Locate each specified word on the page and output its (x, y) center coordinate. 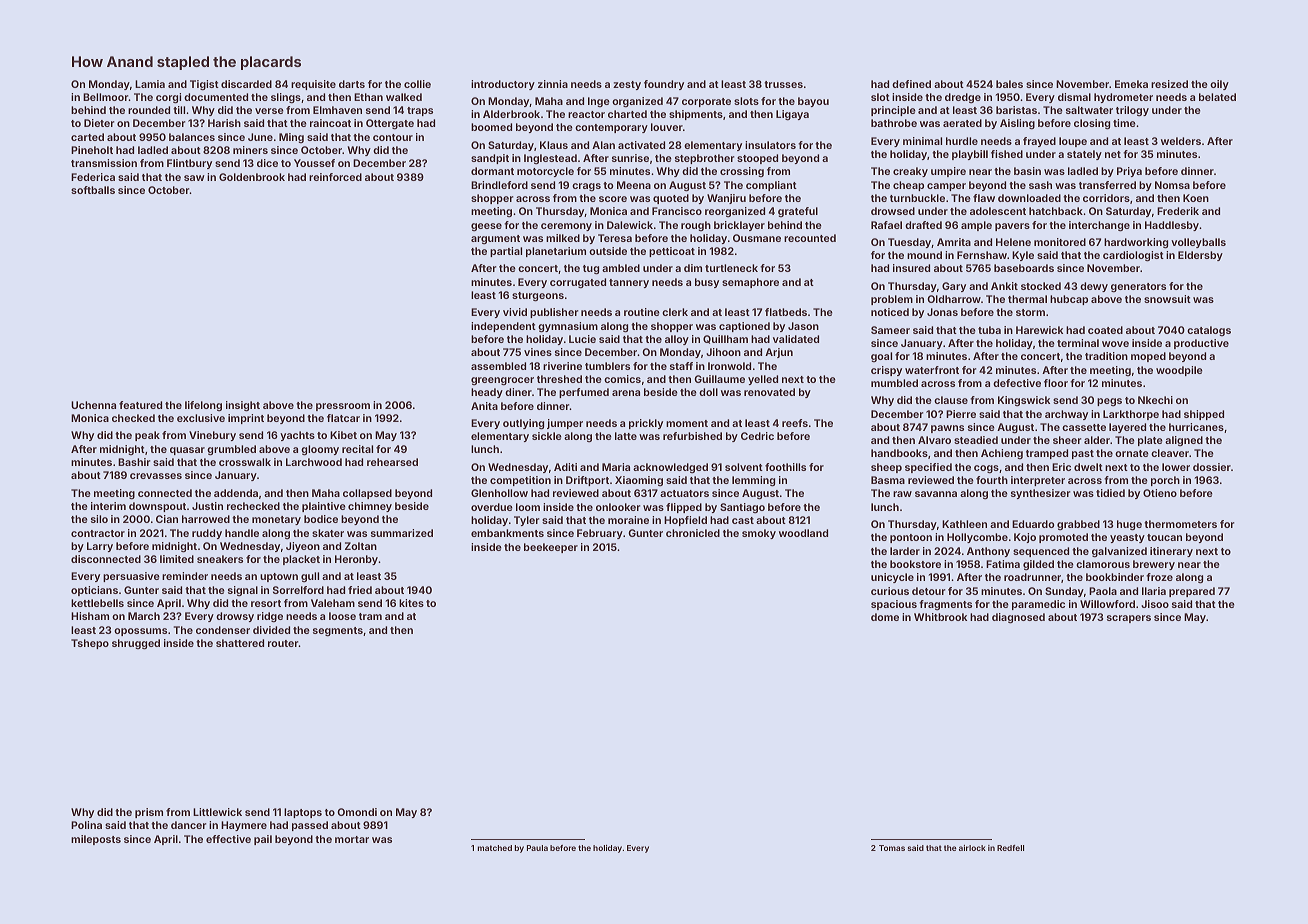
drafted (923, 225)
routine (642, 312)
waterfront (932, 370)
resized (1169, 84)
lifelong (203, 406)
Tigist (204, 85)
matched (495, 848)
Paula (537, 848)
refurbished (692, 436)
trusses (783, 84)
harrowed (206, 519)
